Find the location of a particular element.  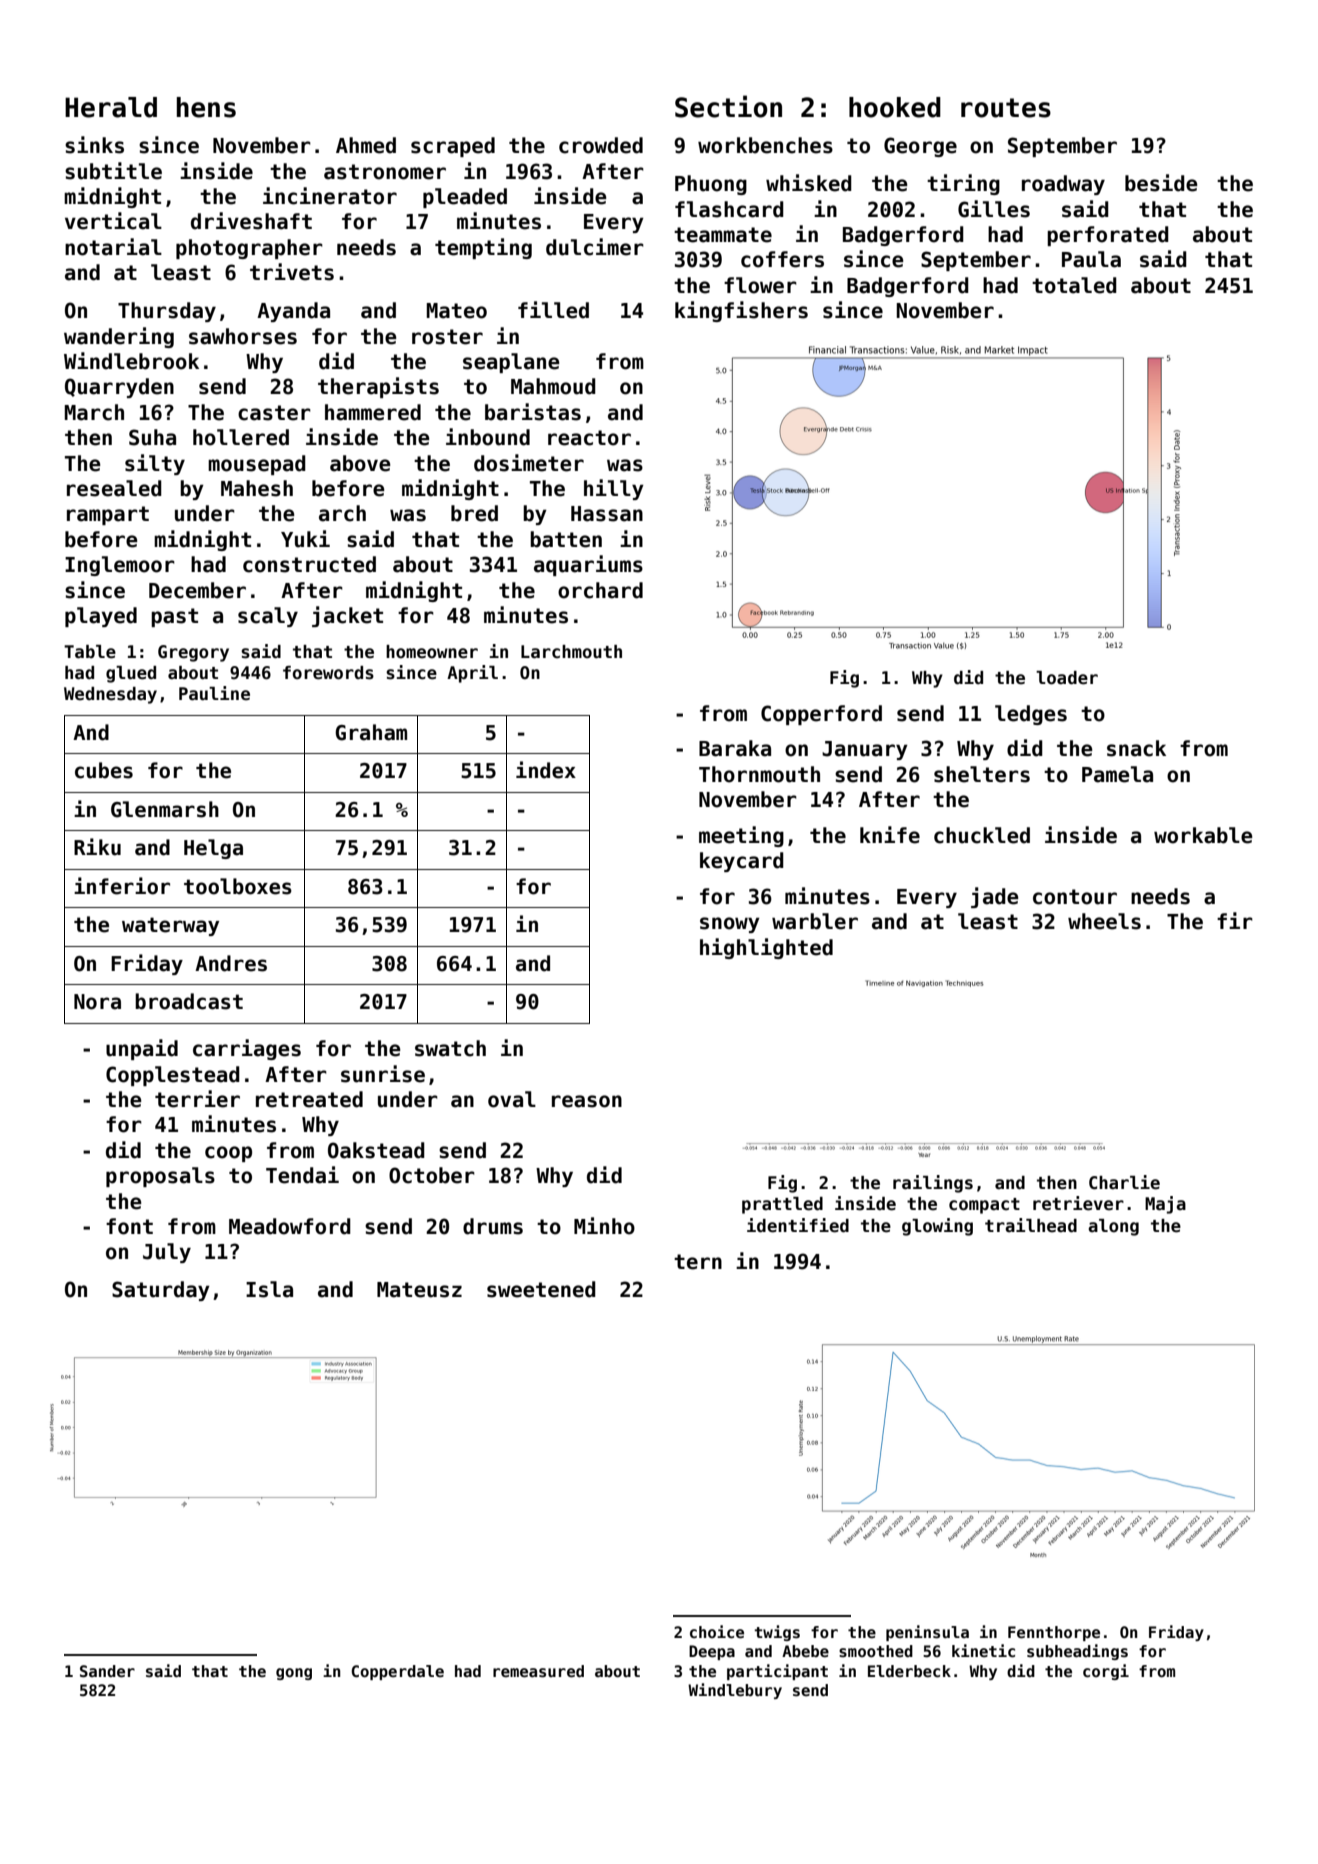

Isla is located at coordinates (269, 1289).
